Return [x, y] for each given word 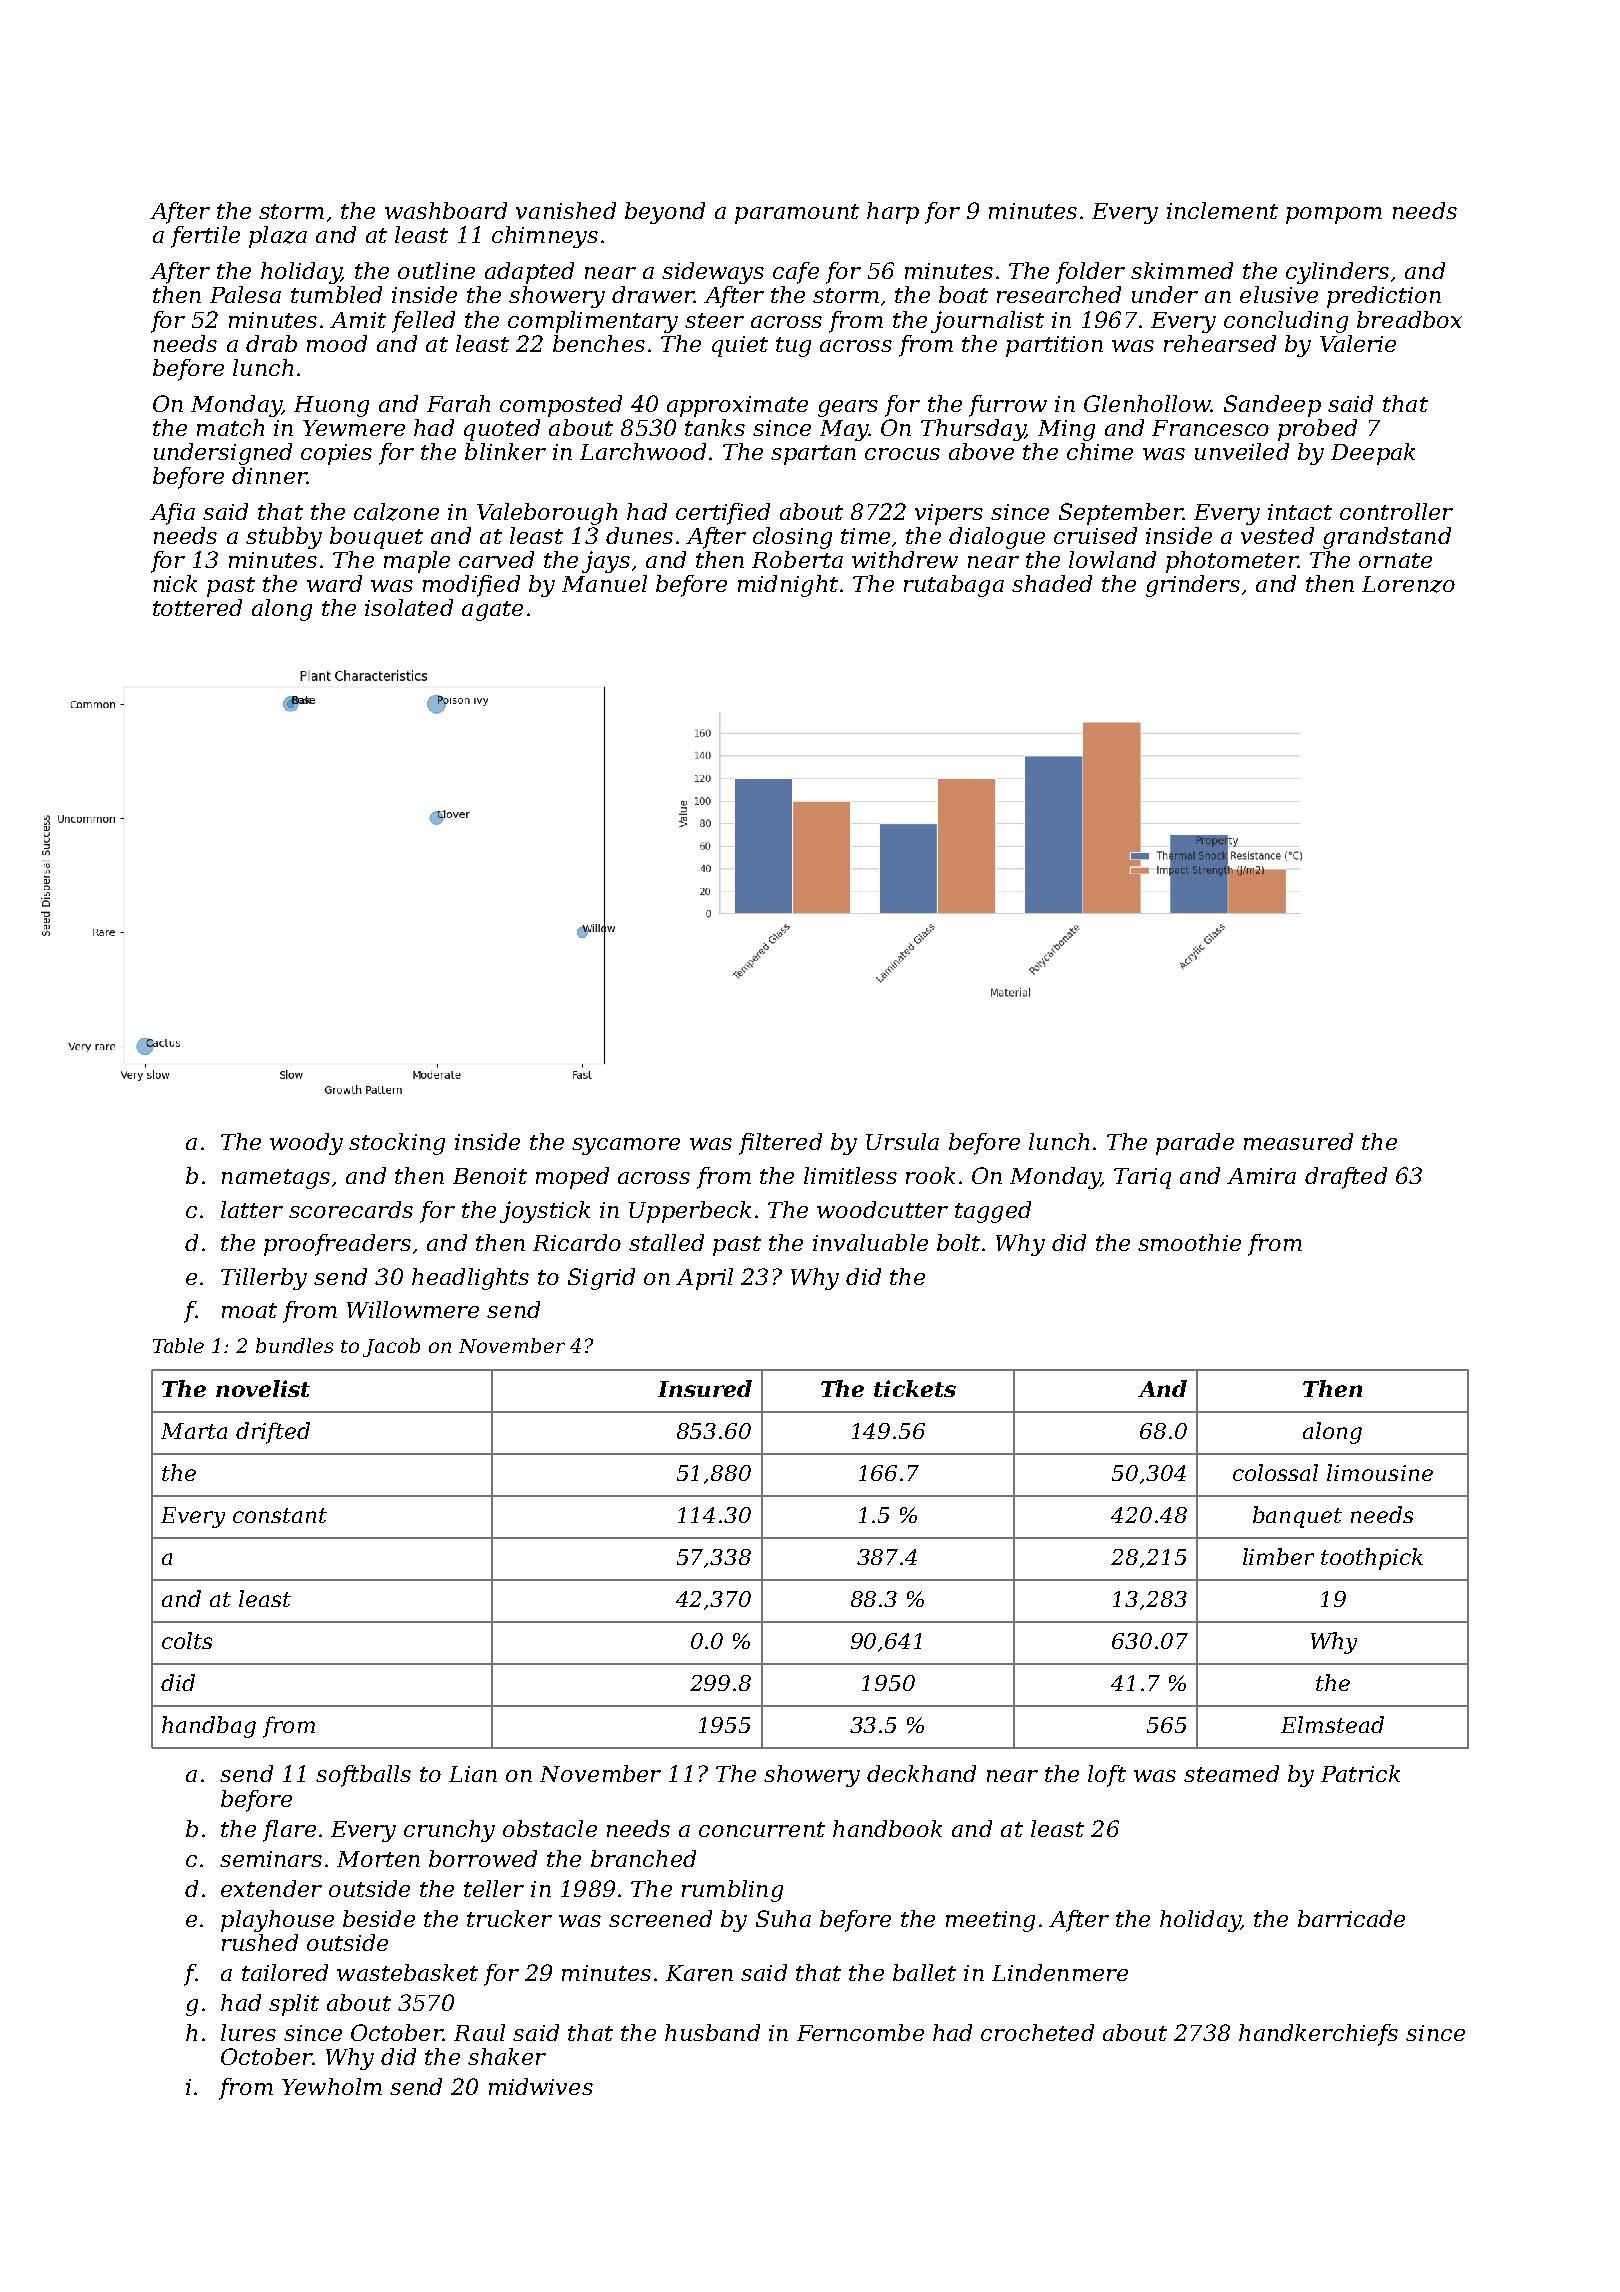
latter [252, 1209]
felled [423, 322]
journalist [987, 322]
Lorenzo [1408, 584]
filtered [780, 1144]
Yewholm [332, 2086]
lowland [1112, 559]
